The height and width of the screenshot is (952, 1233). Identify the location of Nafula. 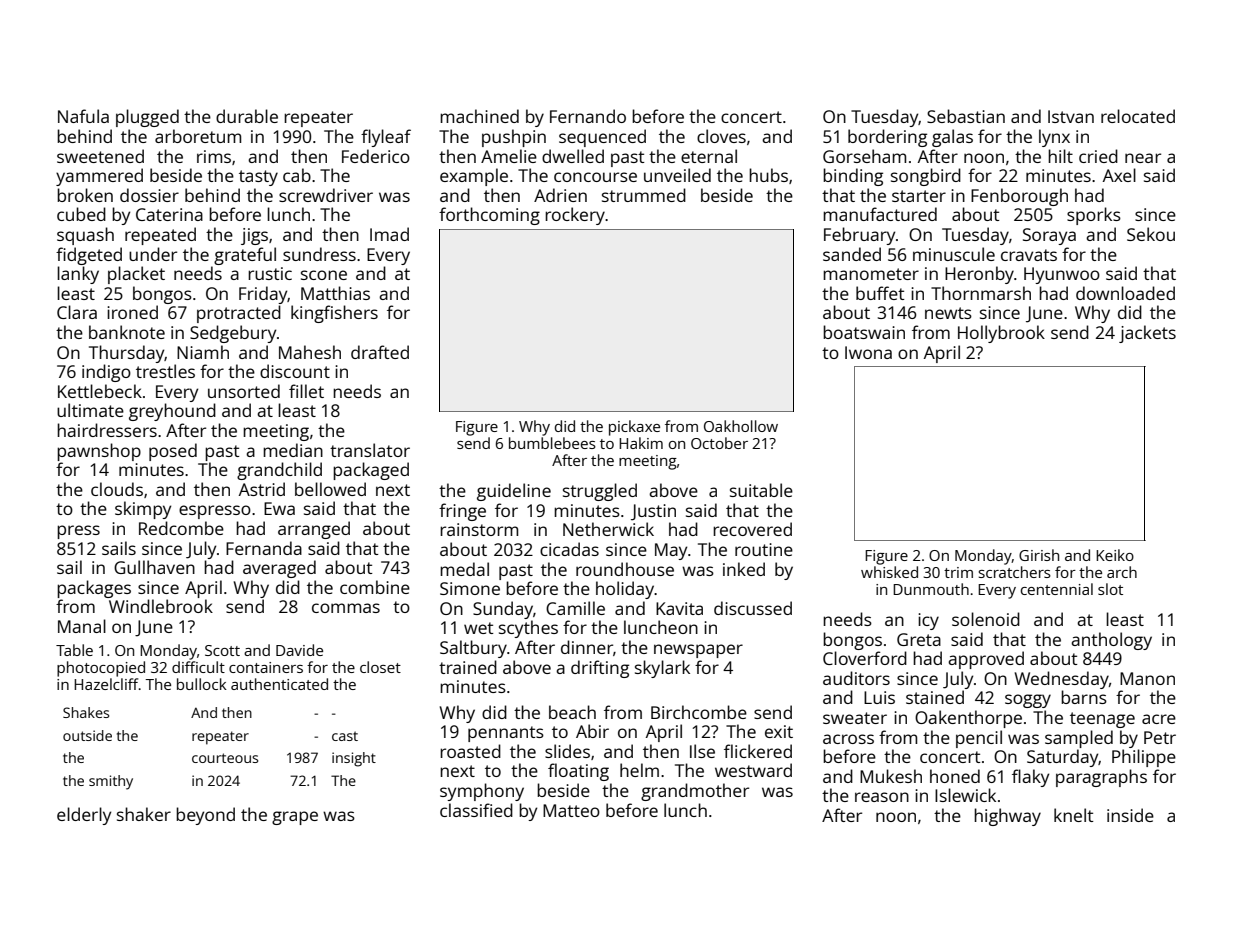
(83, 116).
